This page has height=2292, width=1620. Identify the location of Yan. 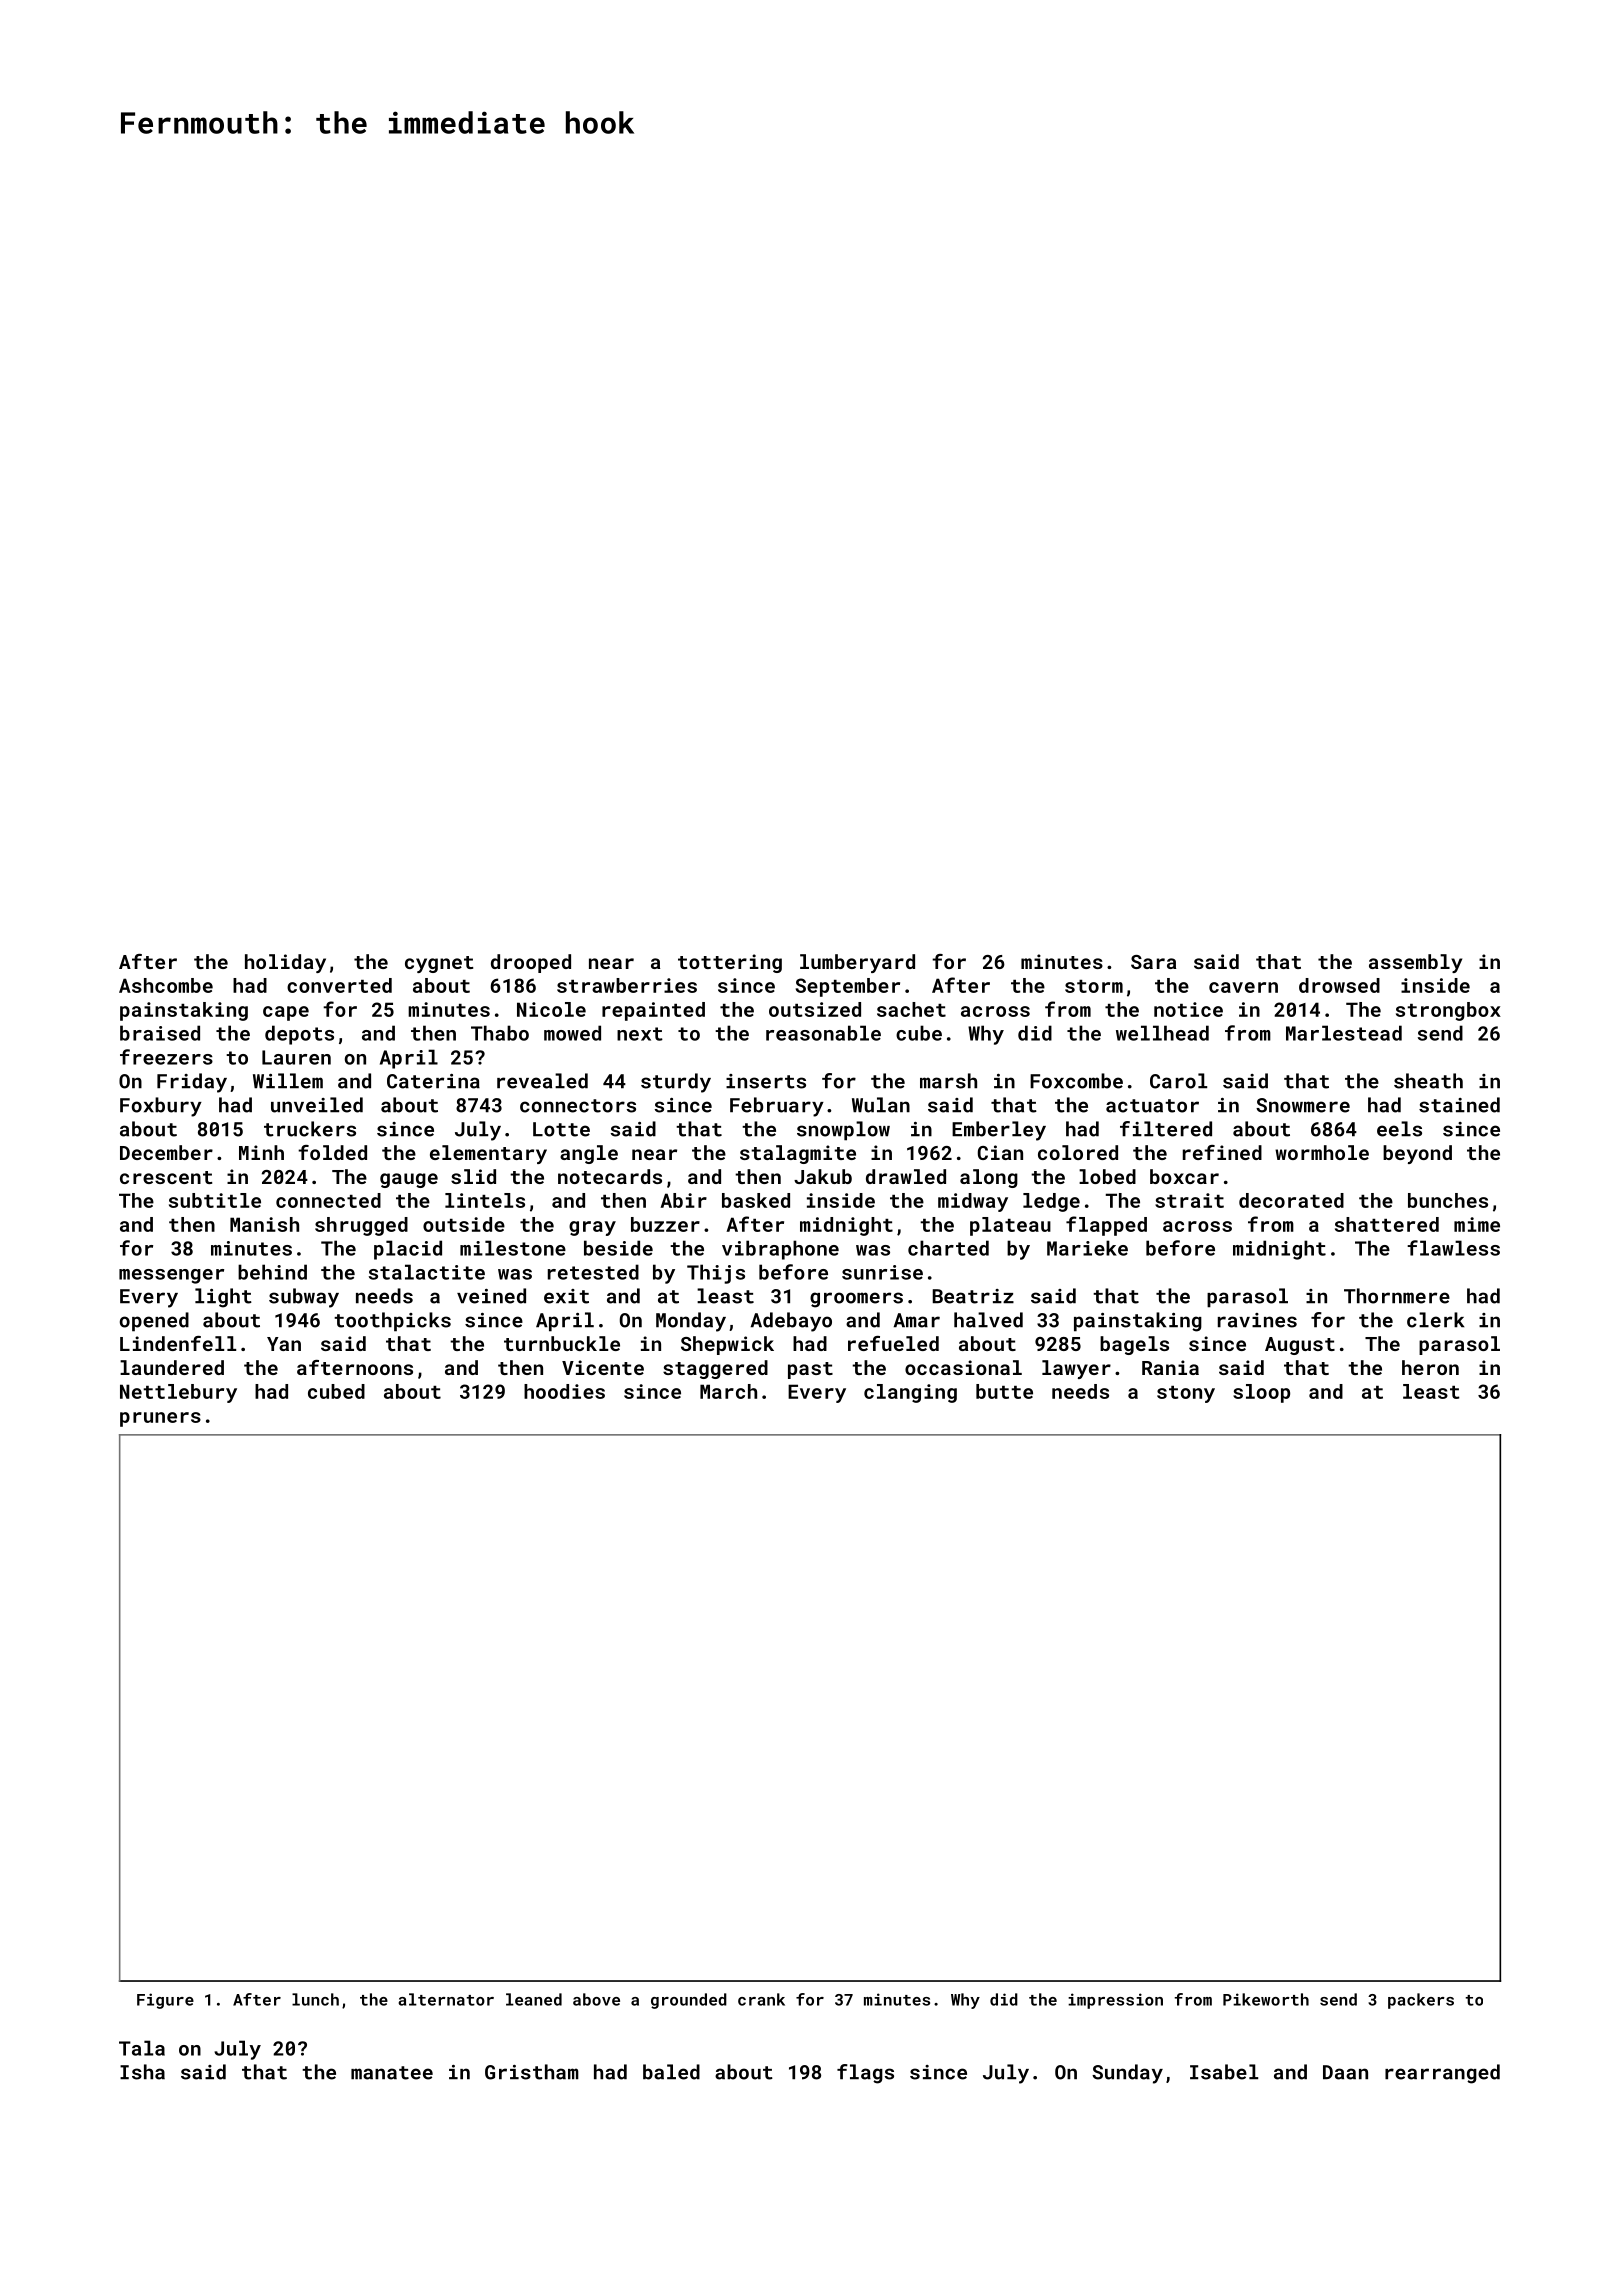
(284, 1344).
